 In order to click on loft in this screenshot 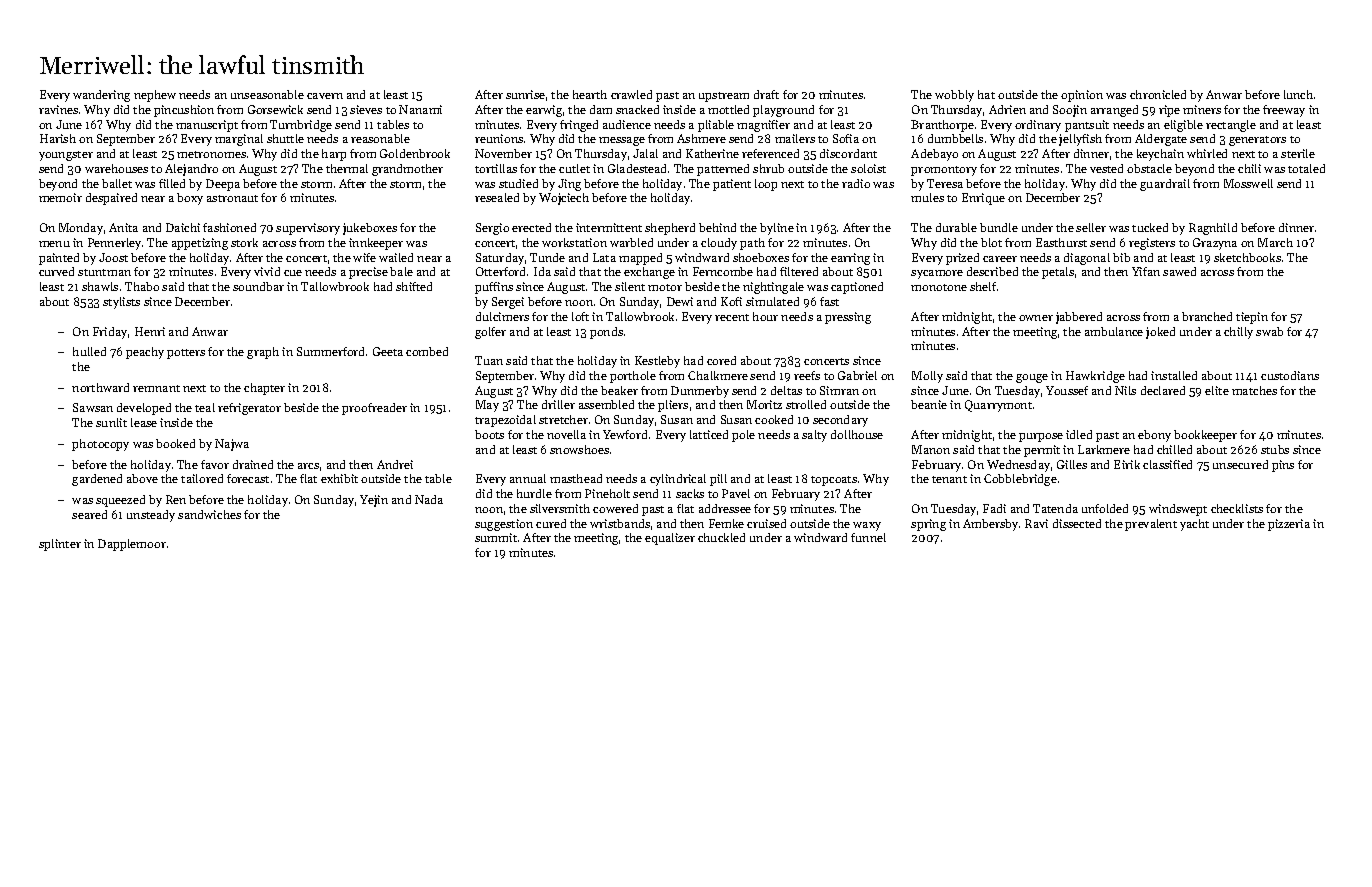, I will do `click(580, 316)`.
